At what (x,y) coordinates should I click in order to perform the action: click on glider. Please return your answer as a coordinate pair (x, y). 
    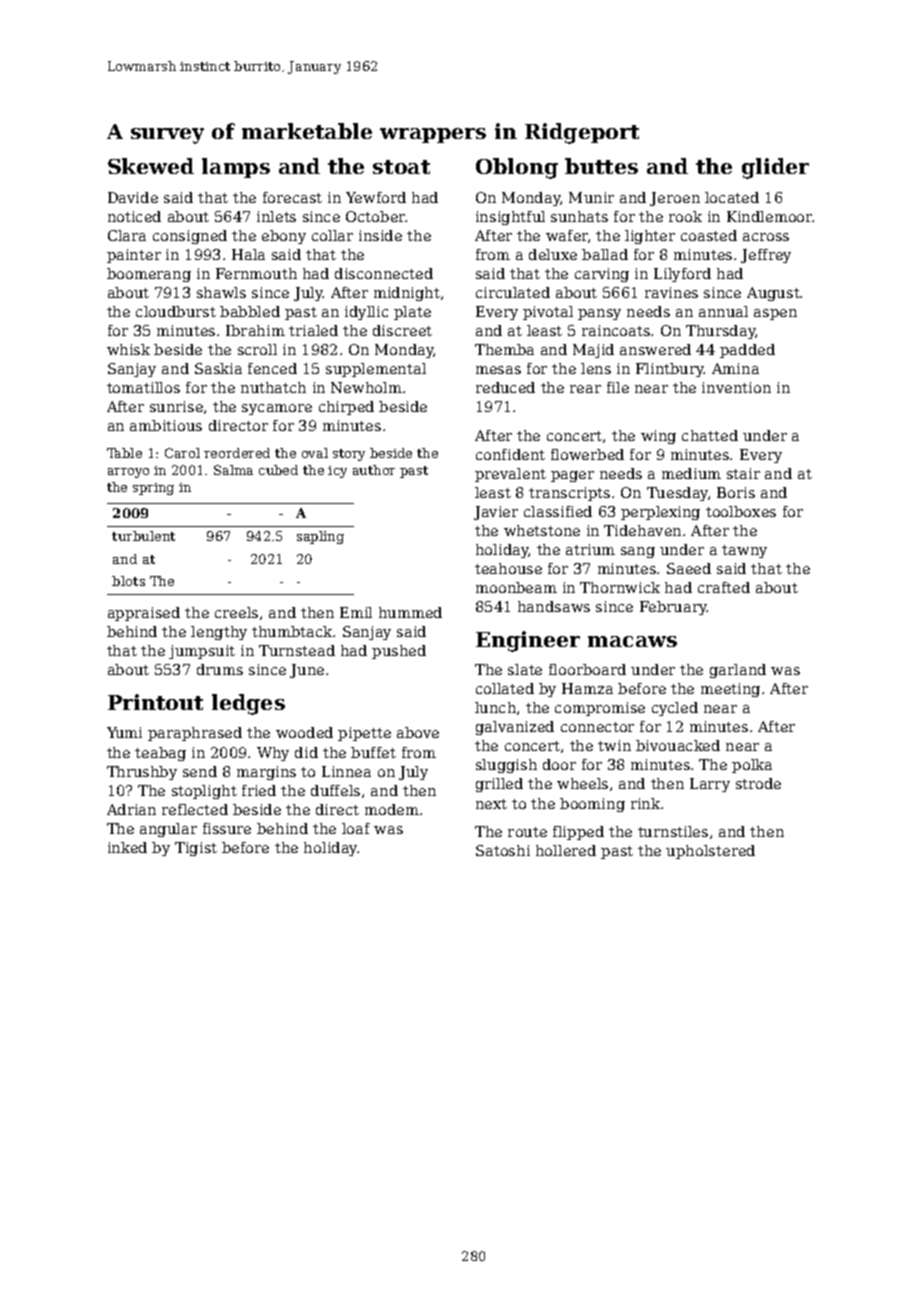
    Looking at the image, I should click on (775, 168).
